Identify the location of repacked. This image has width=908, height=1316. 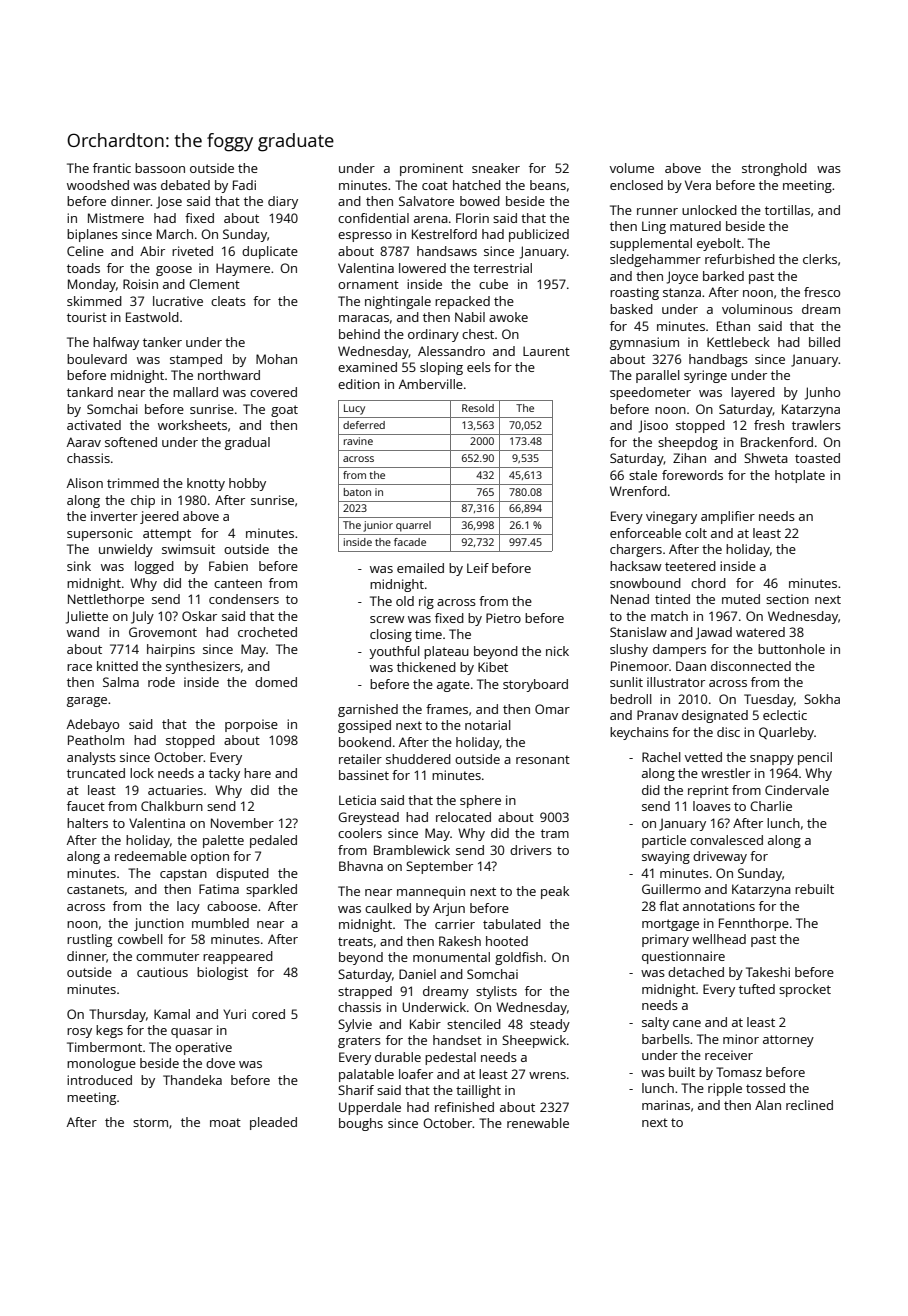
(462, 302).
